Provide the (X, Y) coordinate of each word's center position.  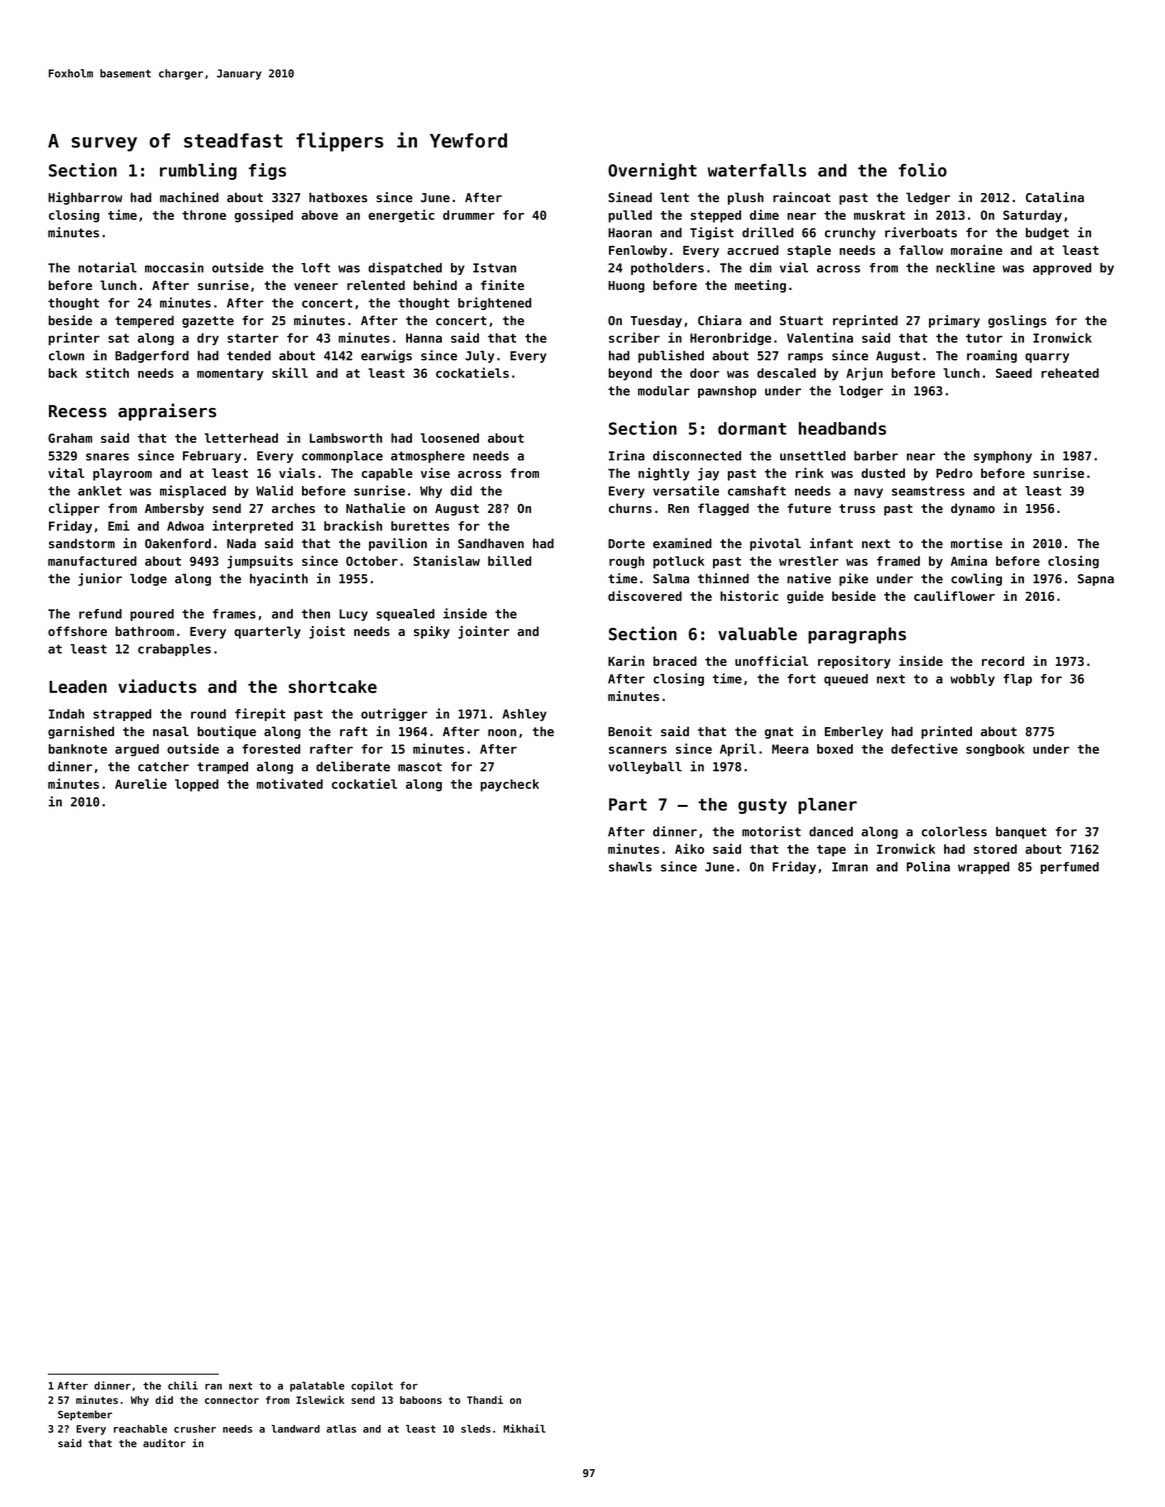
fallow (921, 250)
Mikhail (524, 1428)
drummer (469, 215)
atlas (341, 1429)
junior (100, 579)
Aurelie (141, 783)
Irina (627, 455)
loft (315, 268)
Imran (850, 867)
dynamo (973, 509)
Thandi (485, 1399)
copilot (372, 1386)
